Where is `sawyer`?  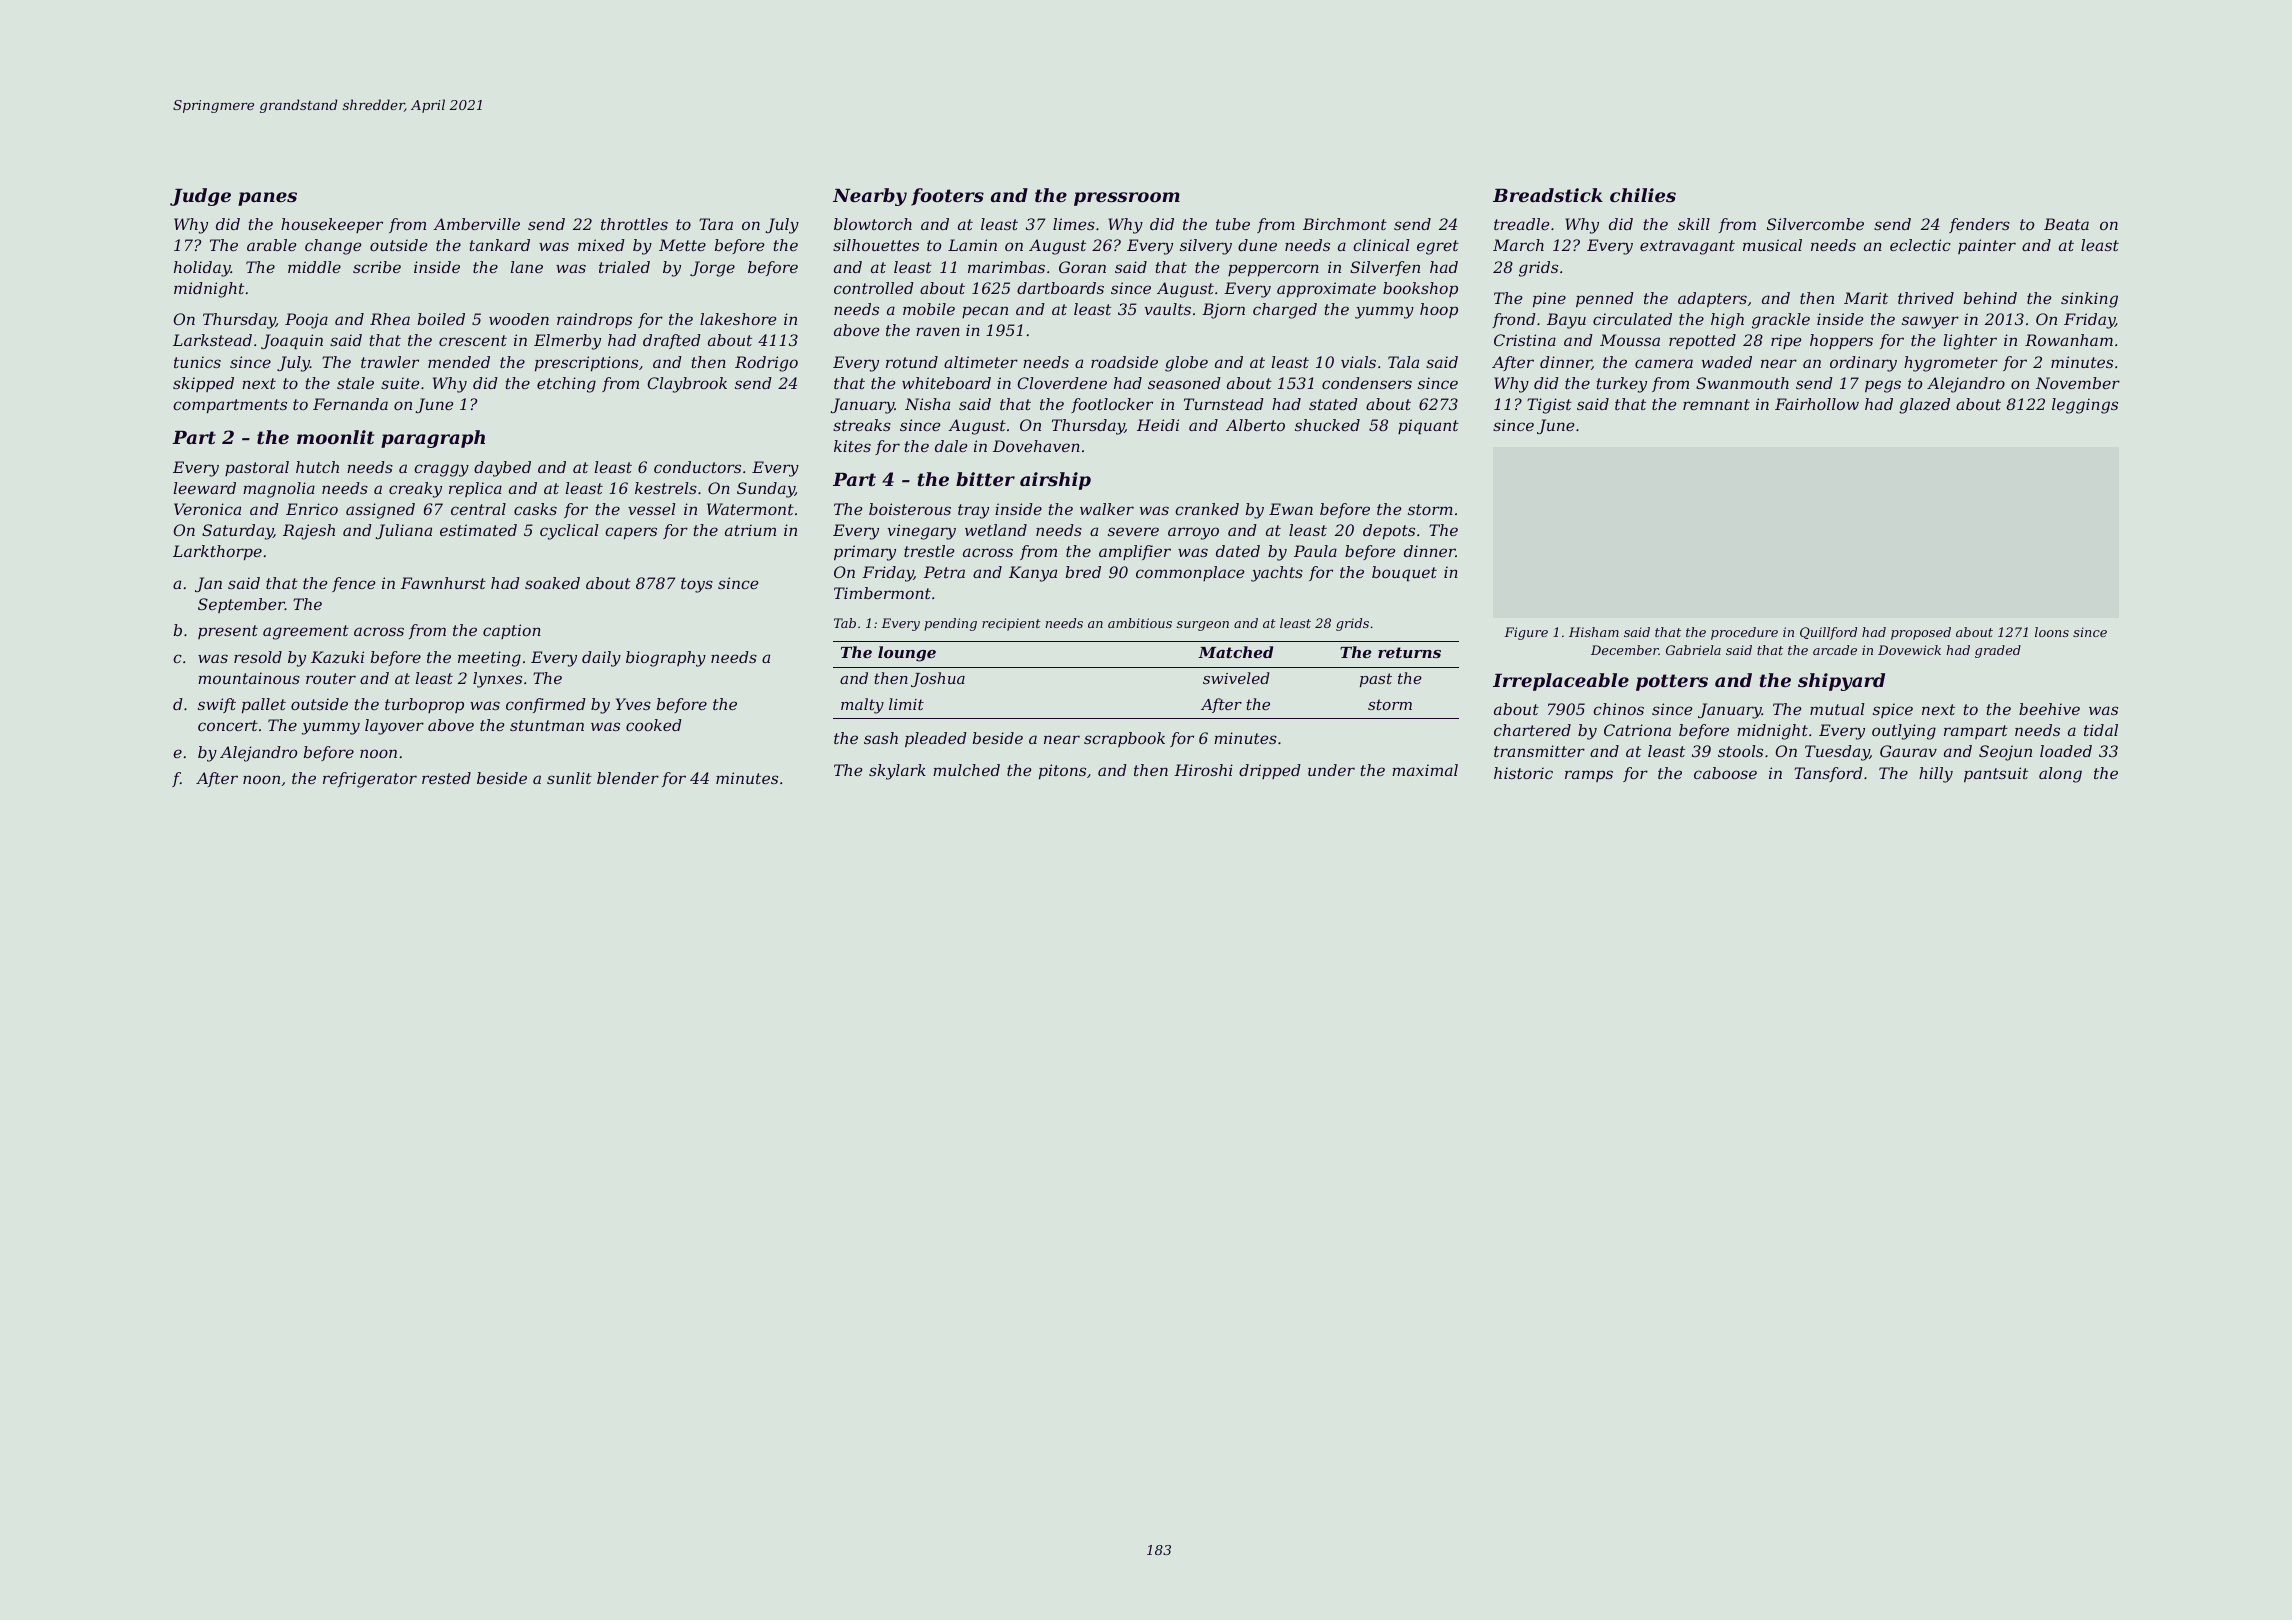 sawyer is located at coordinates (1930, 322).
